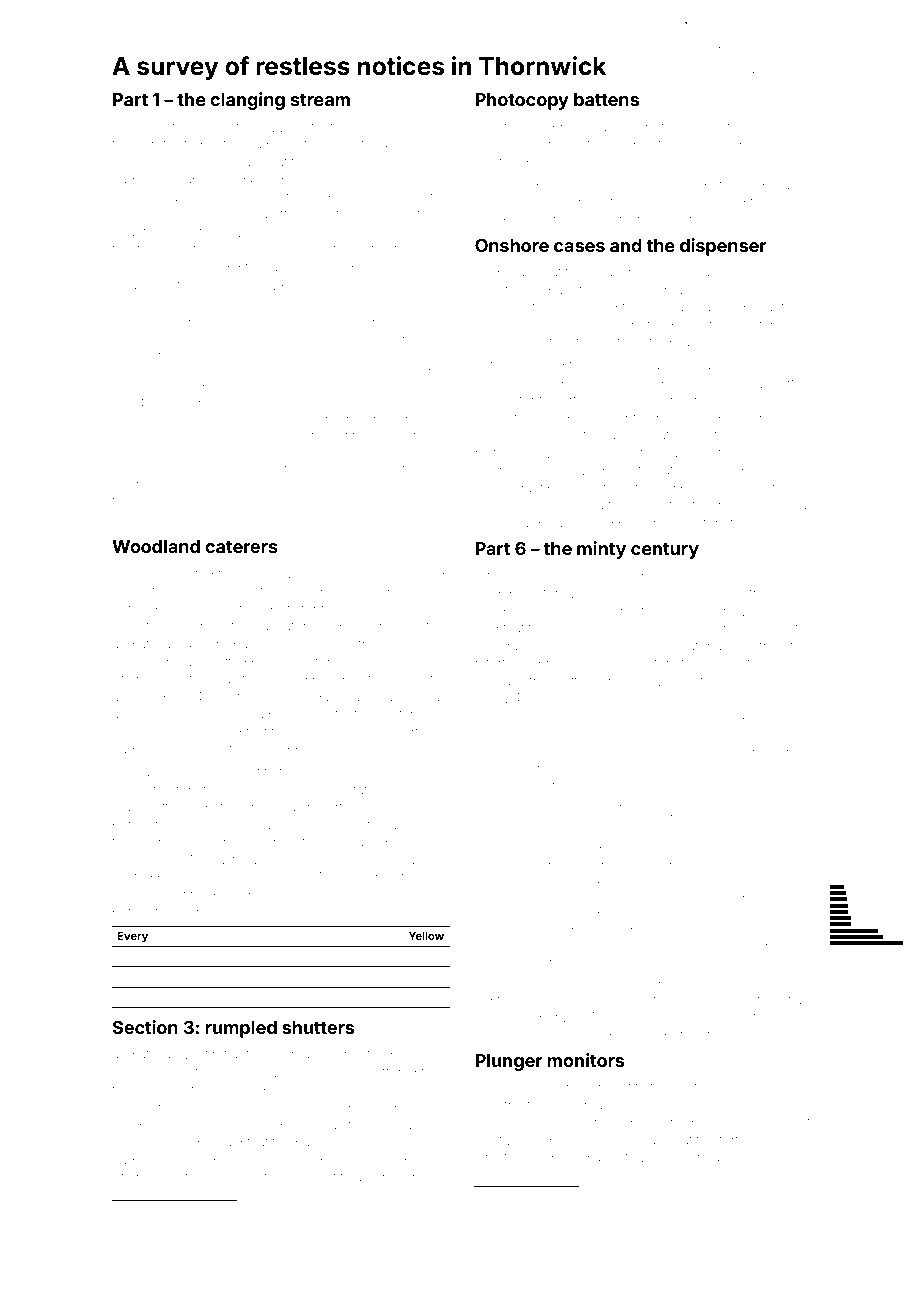 The image size is (924, 1308). Describe the element at coordinates (247, 101) in the image. I see `clanging` at that location.
